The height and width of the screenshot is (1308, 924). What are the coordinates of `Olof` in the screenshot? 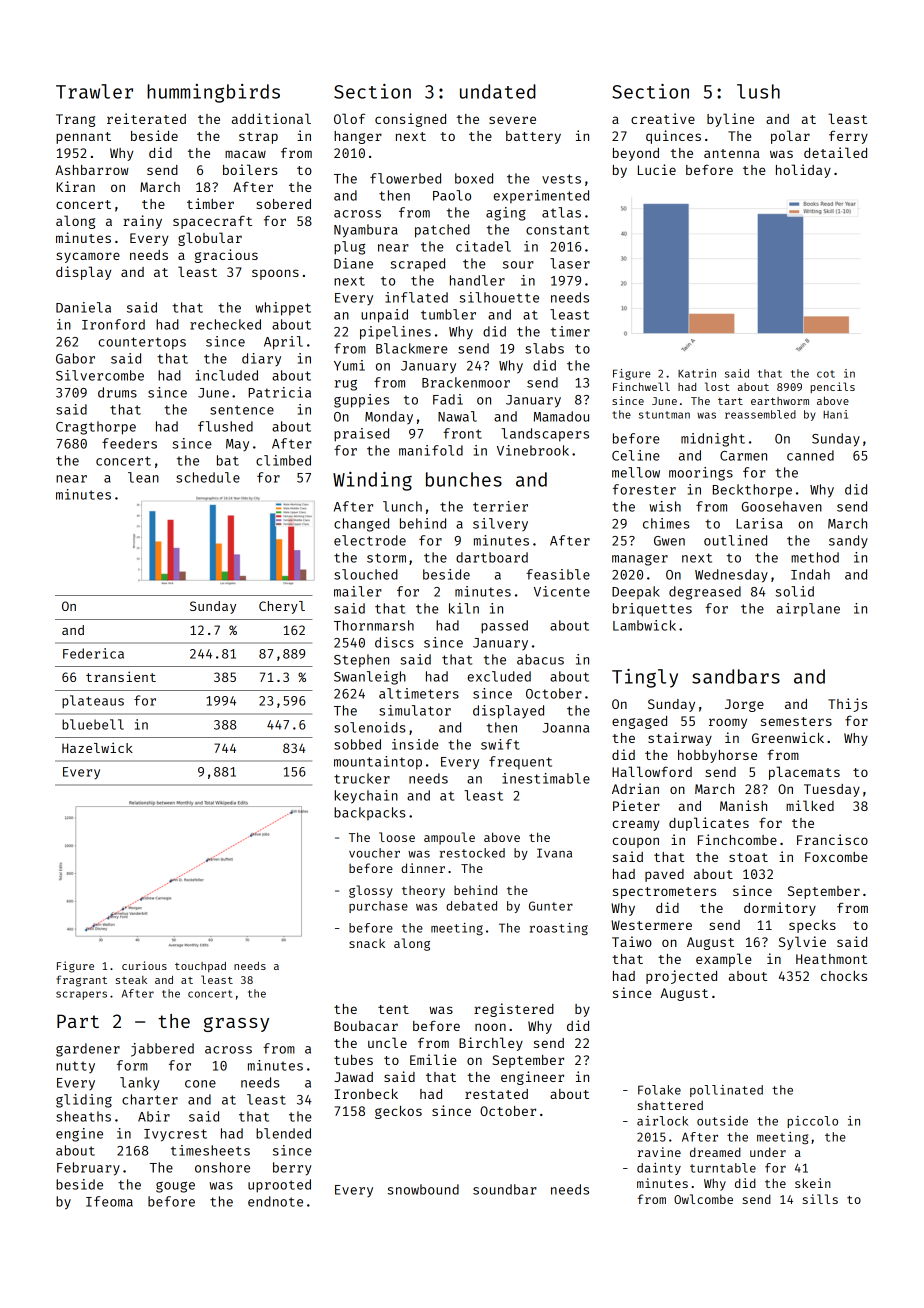 It's located at (349, 118).
